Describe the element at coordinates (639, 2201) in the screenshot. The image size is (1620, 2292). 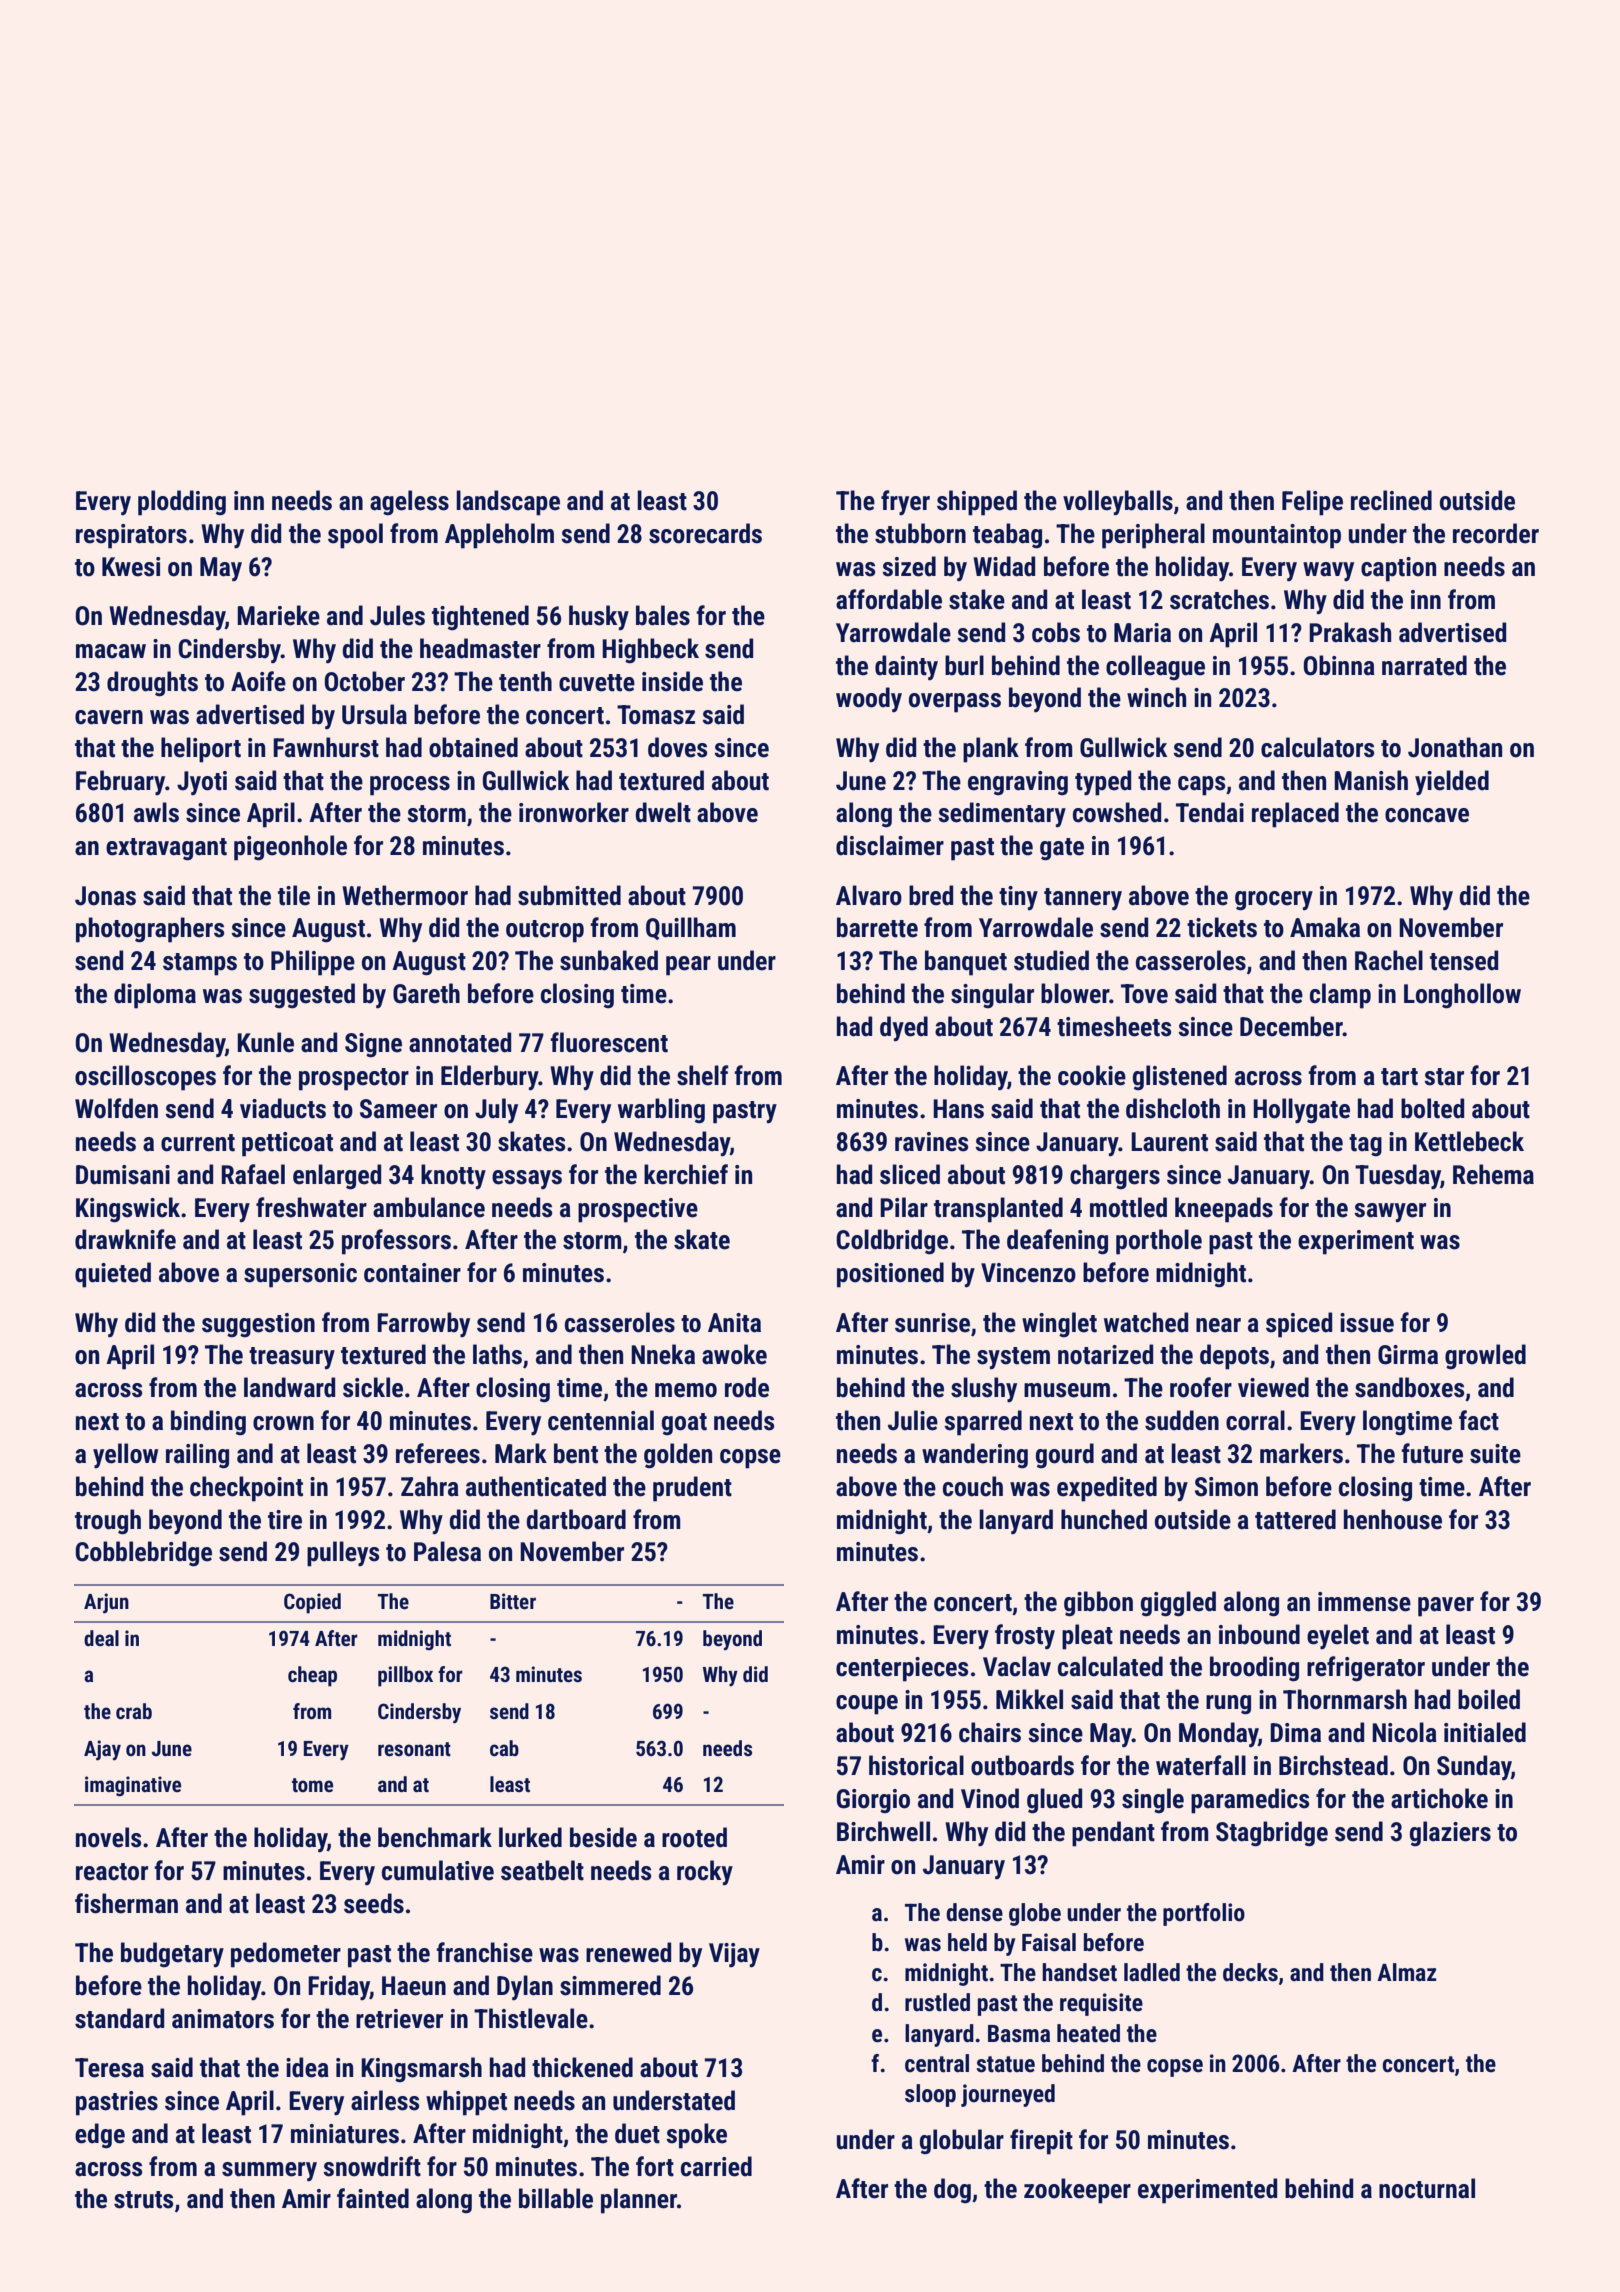
I see `planner` at that location.
